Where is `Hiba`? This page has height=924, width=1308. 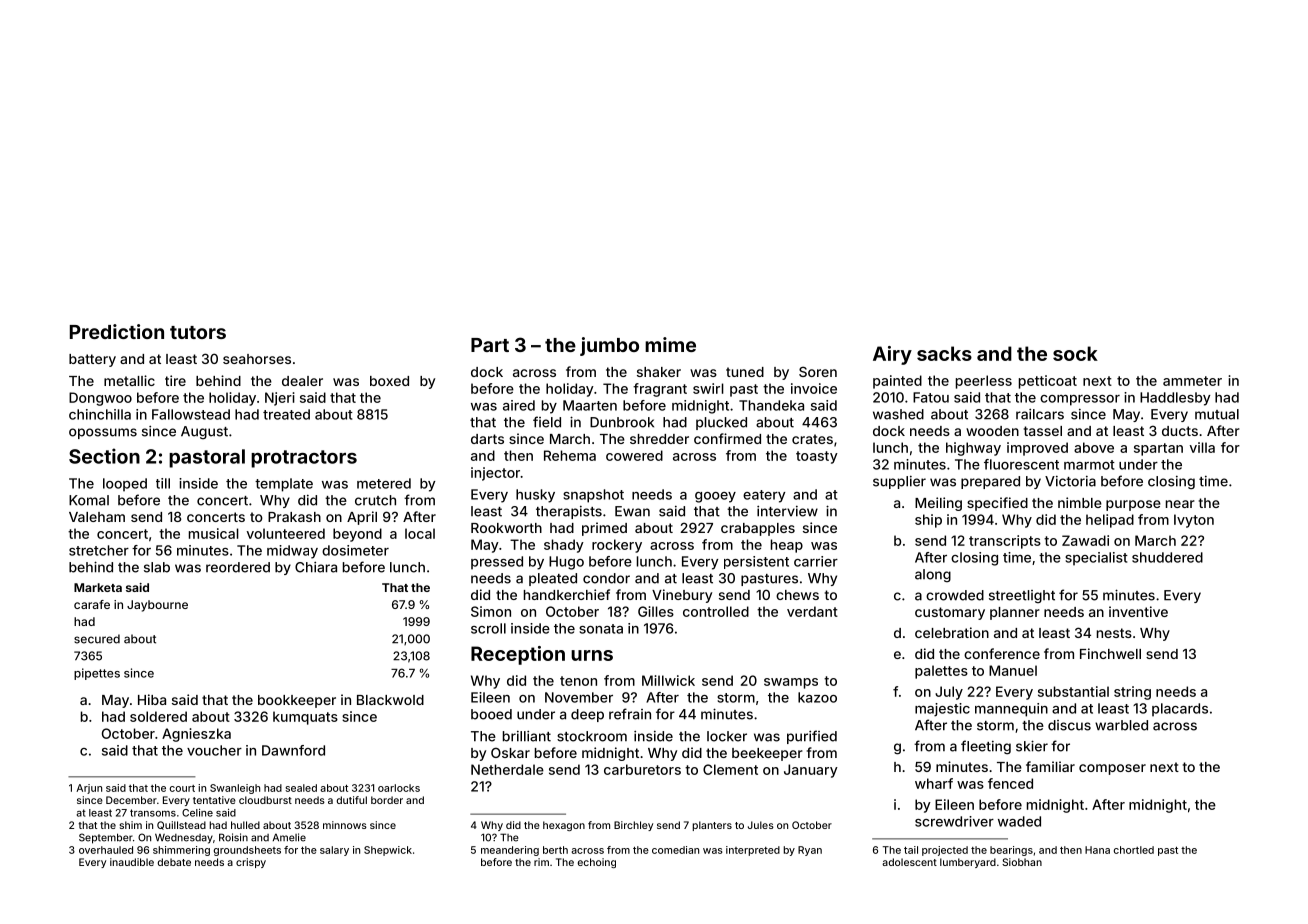
Hiba is located at coordinates (152, 699).
